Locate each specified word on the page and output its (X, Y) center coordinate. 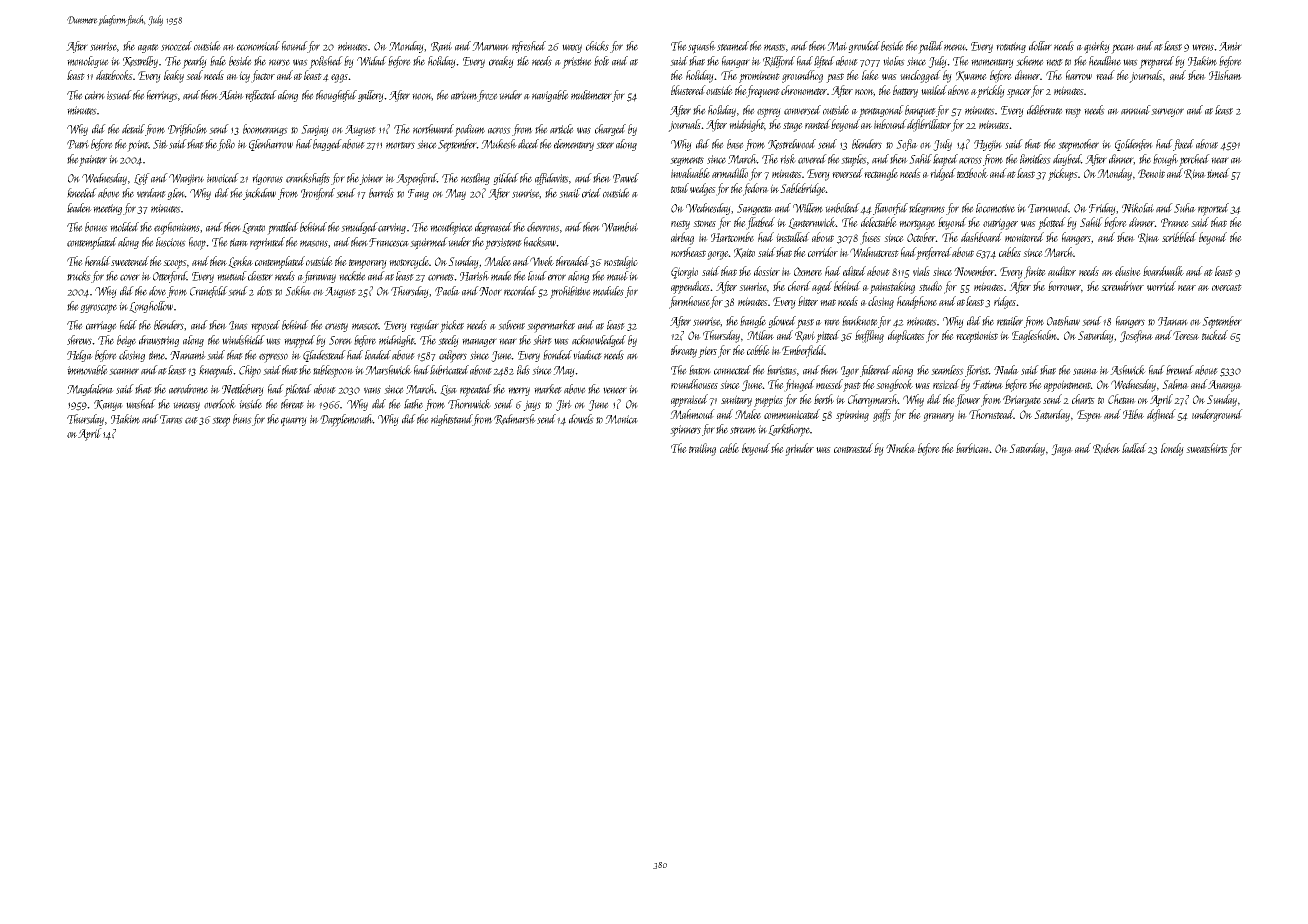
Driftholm (187, 130)
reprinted (267, 243)
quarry (294, 422)
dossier (767, 271)
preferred (934, 253)
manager (479, 342)
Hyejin (988, 145)
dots (265, 291)
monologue (88, 62)
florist (977, 371)
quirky (1097, 47)
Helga (80, 356)
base (735, 144)
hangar (736, 62)
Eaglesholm (1034, 336)
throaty (684, 351)
